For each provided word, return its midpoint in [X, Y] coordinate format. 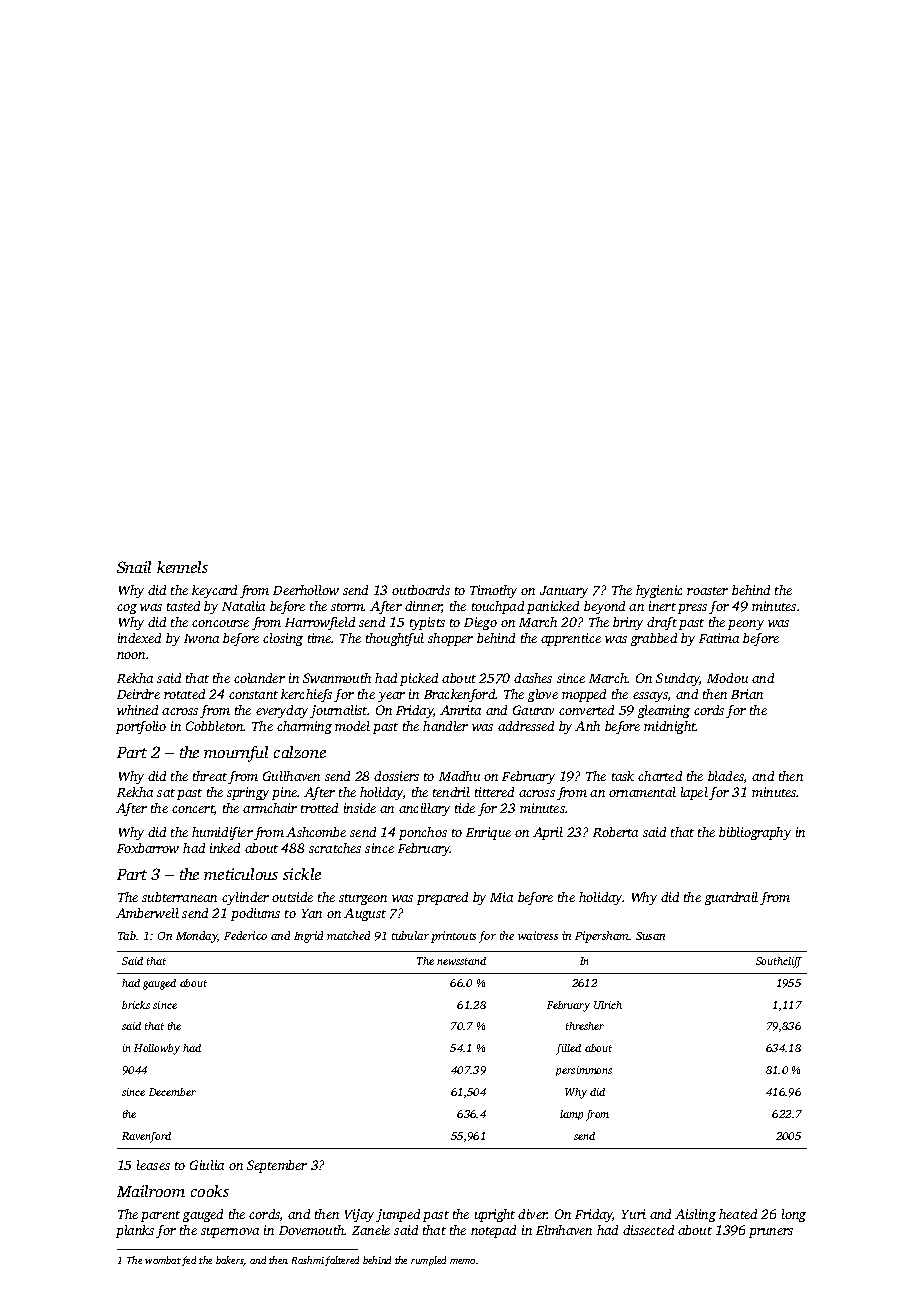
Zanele [371, 1230]
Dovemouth [312, 1230]
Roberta [615, 832]
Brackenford [460, 695]
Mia [501, 897]
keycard [214, 591]
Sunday [678, 679]
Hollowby [157, 1049]
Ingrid [308, 937]
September [277, 1166]
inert [662, 606]
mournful [236, 754]
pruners [771, 1233]
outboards [421, 590]
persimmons [584, 1071]
